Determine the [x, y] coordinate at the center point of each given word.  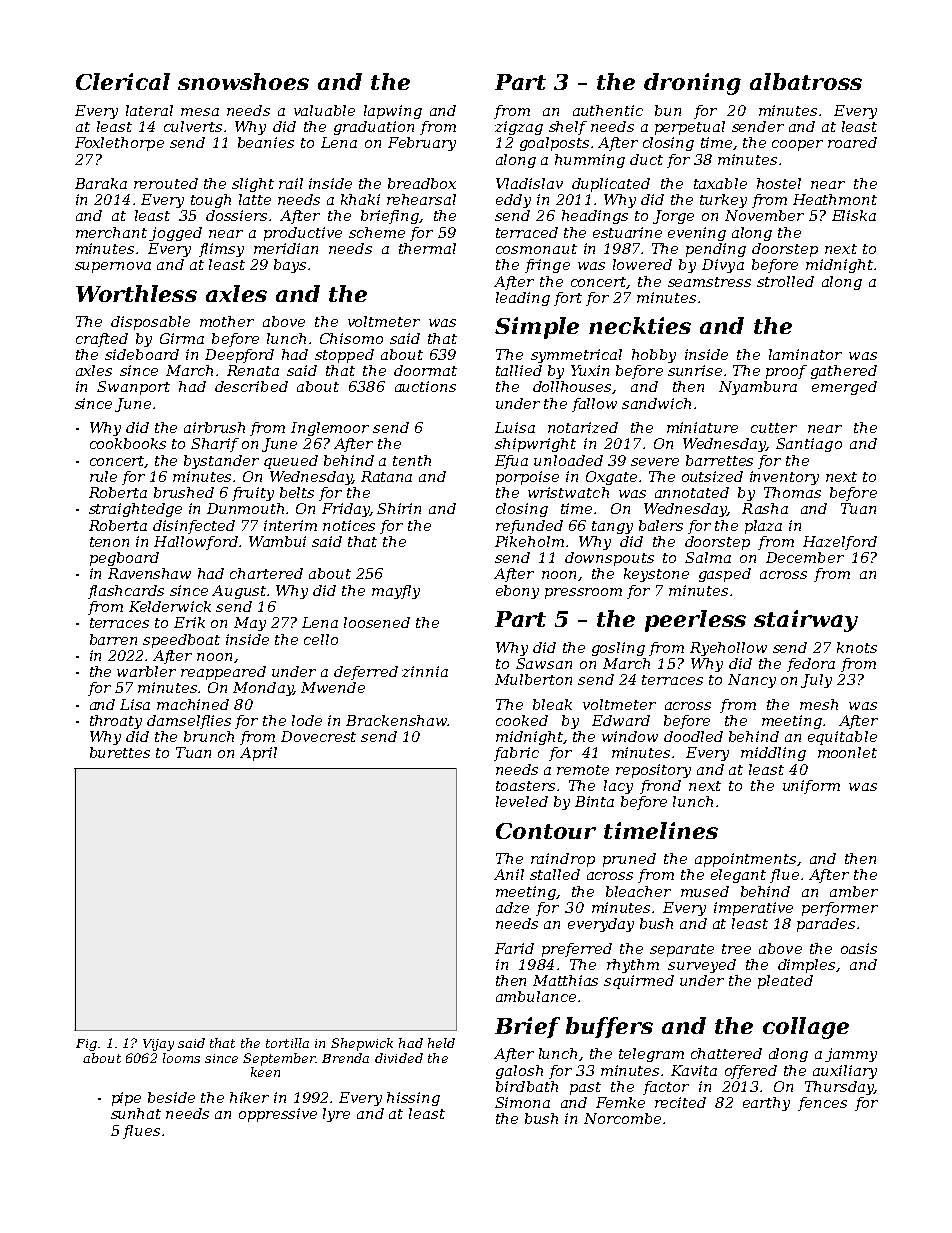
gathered [844, 372]
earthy [766, 1104]
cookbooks [128, 443]
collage [806, 1028]
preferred [577, 950]
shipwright [535, 445]
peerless [695, 621]
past [585, 1088]
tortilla [287, 1043]
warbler [146, 671]
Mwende [333, 687]
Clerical [123, 81]
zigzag [519, 128]
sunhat [136, 1113]
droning [692, 84]
